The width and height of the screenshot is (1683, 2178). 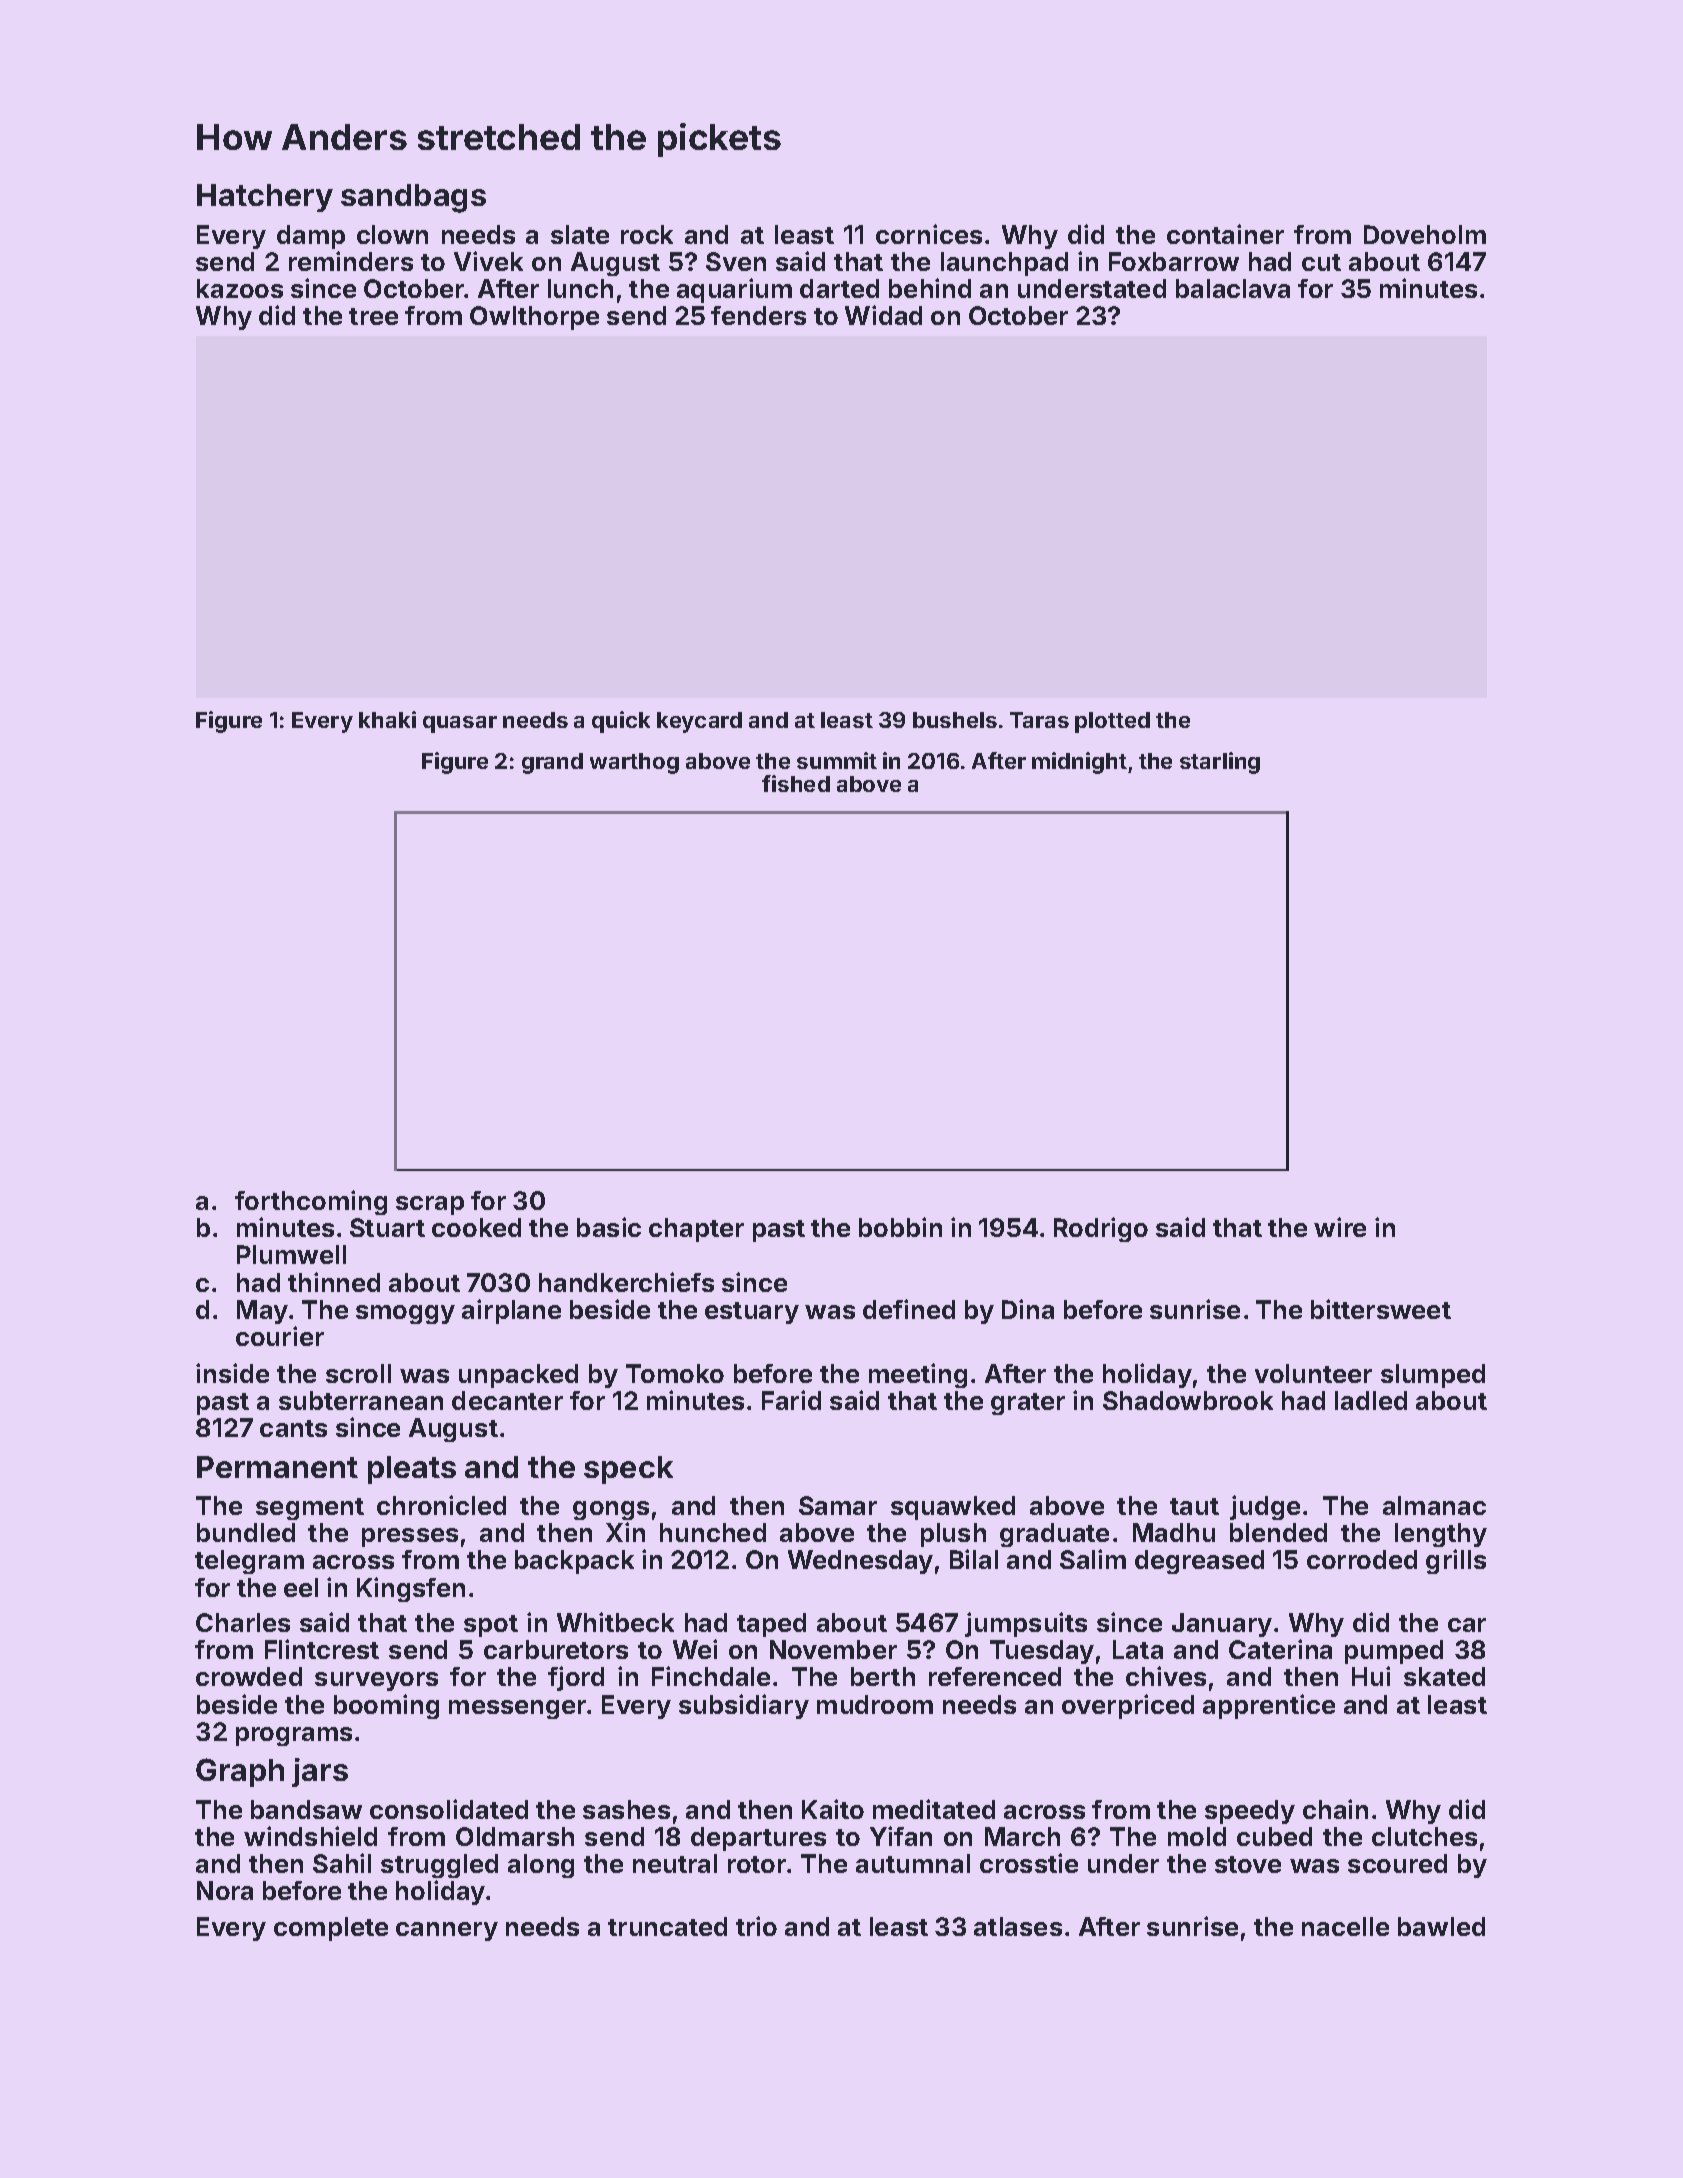 What do you see at coordinates (1340, 1227) in the screenshot?
I see `wire` at bounding box center [1340, 1227].
